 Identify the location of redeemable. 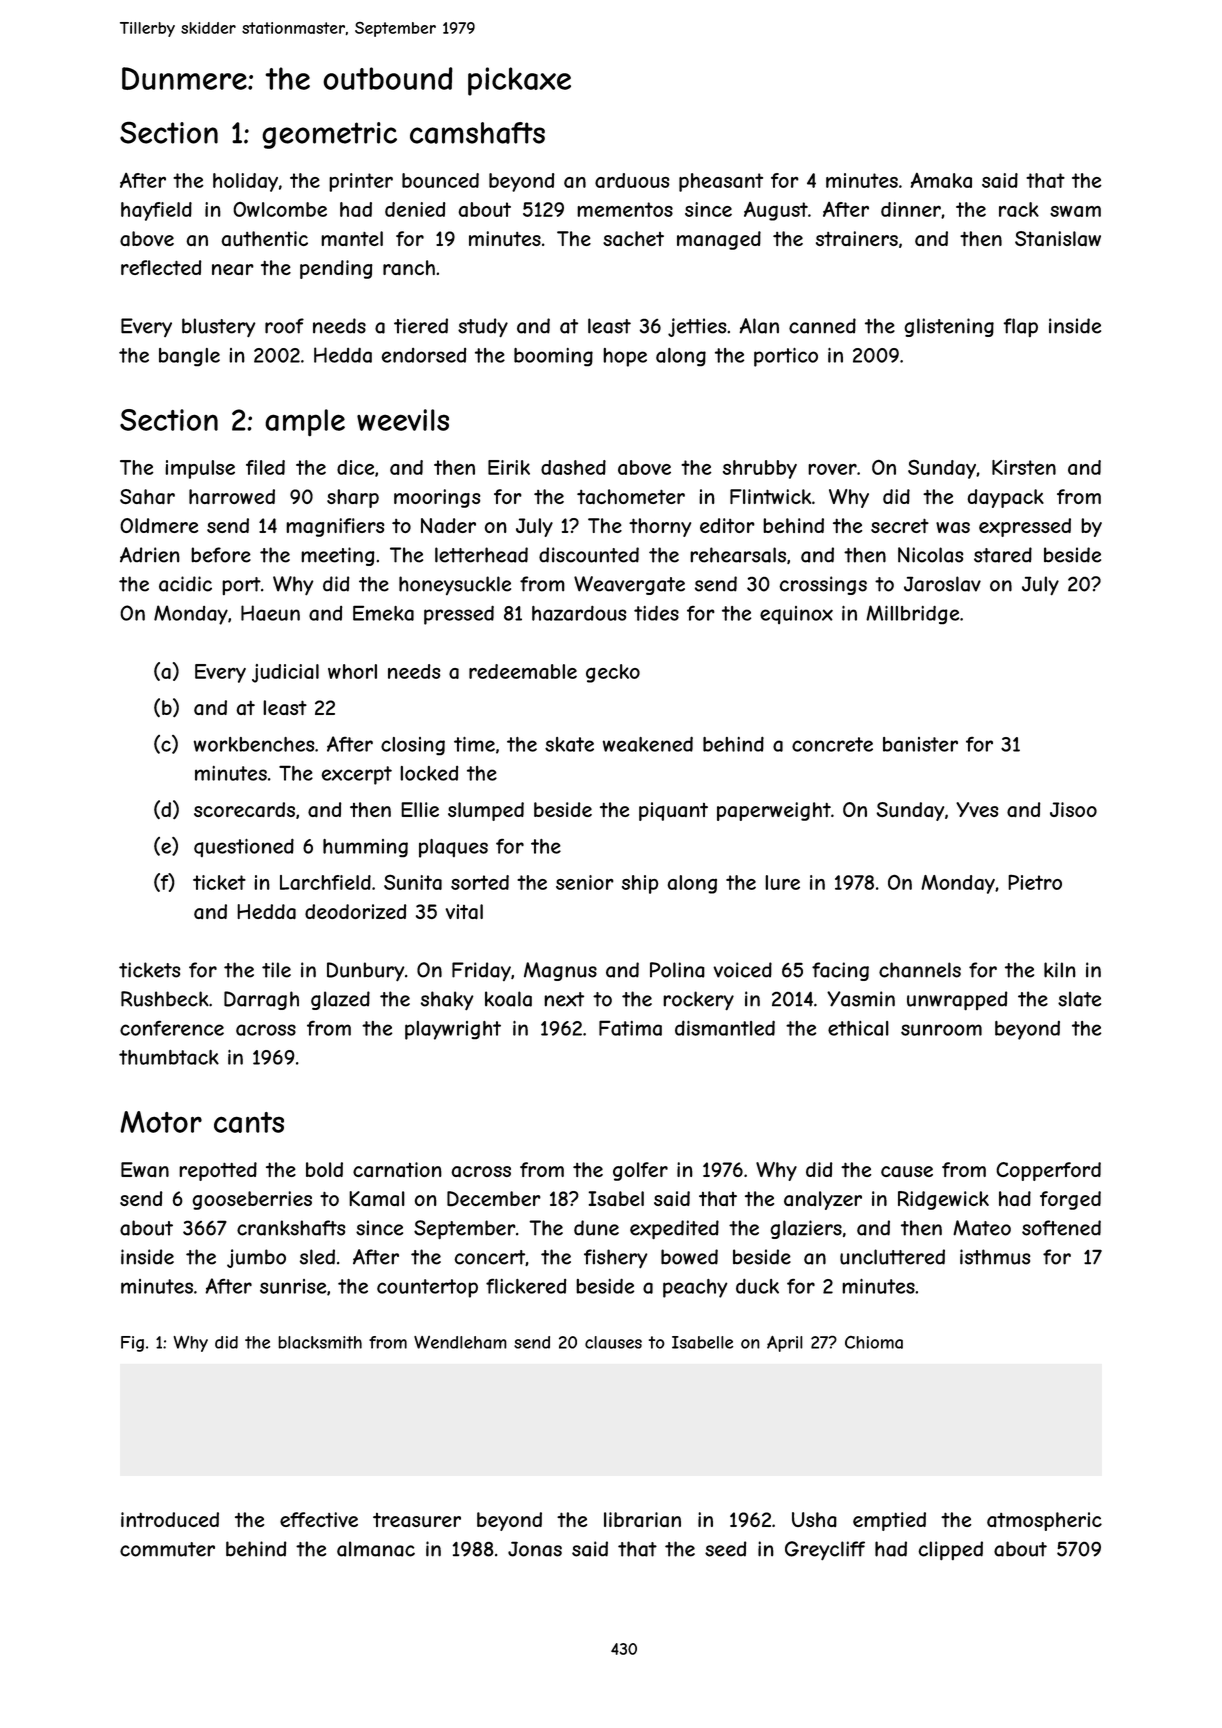
(523, 671).
